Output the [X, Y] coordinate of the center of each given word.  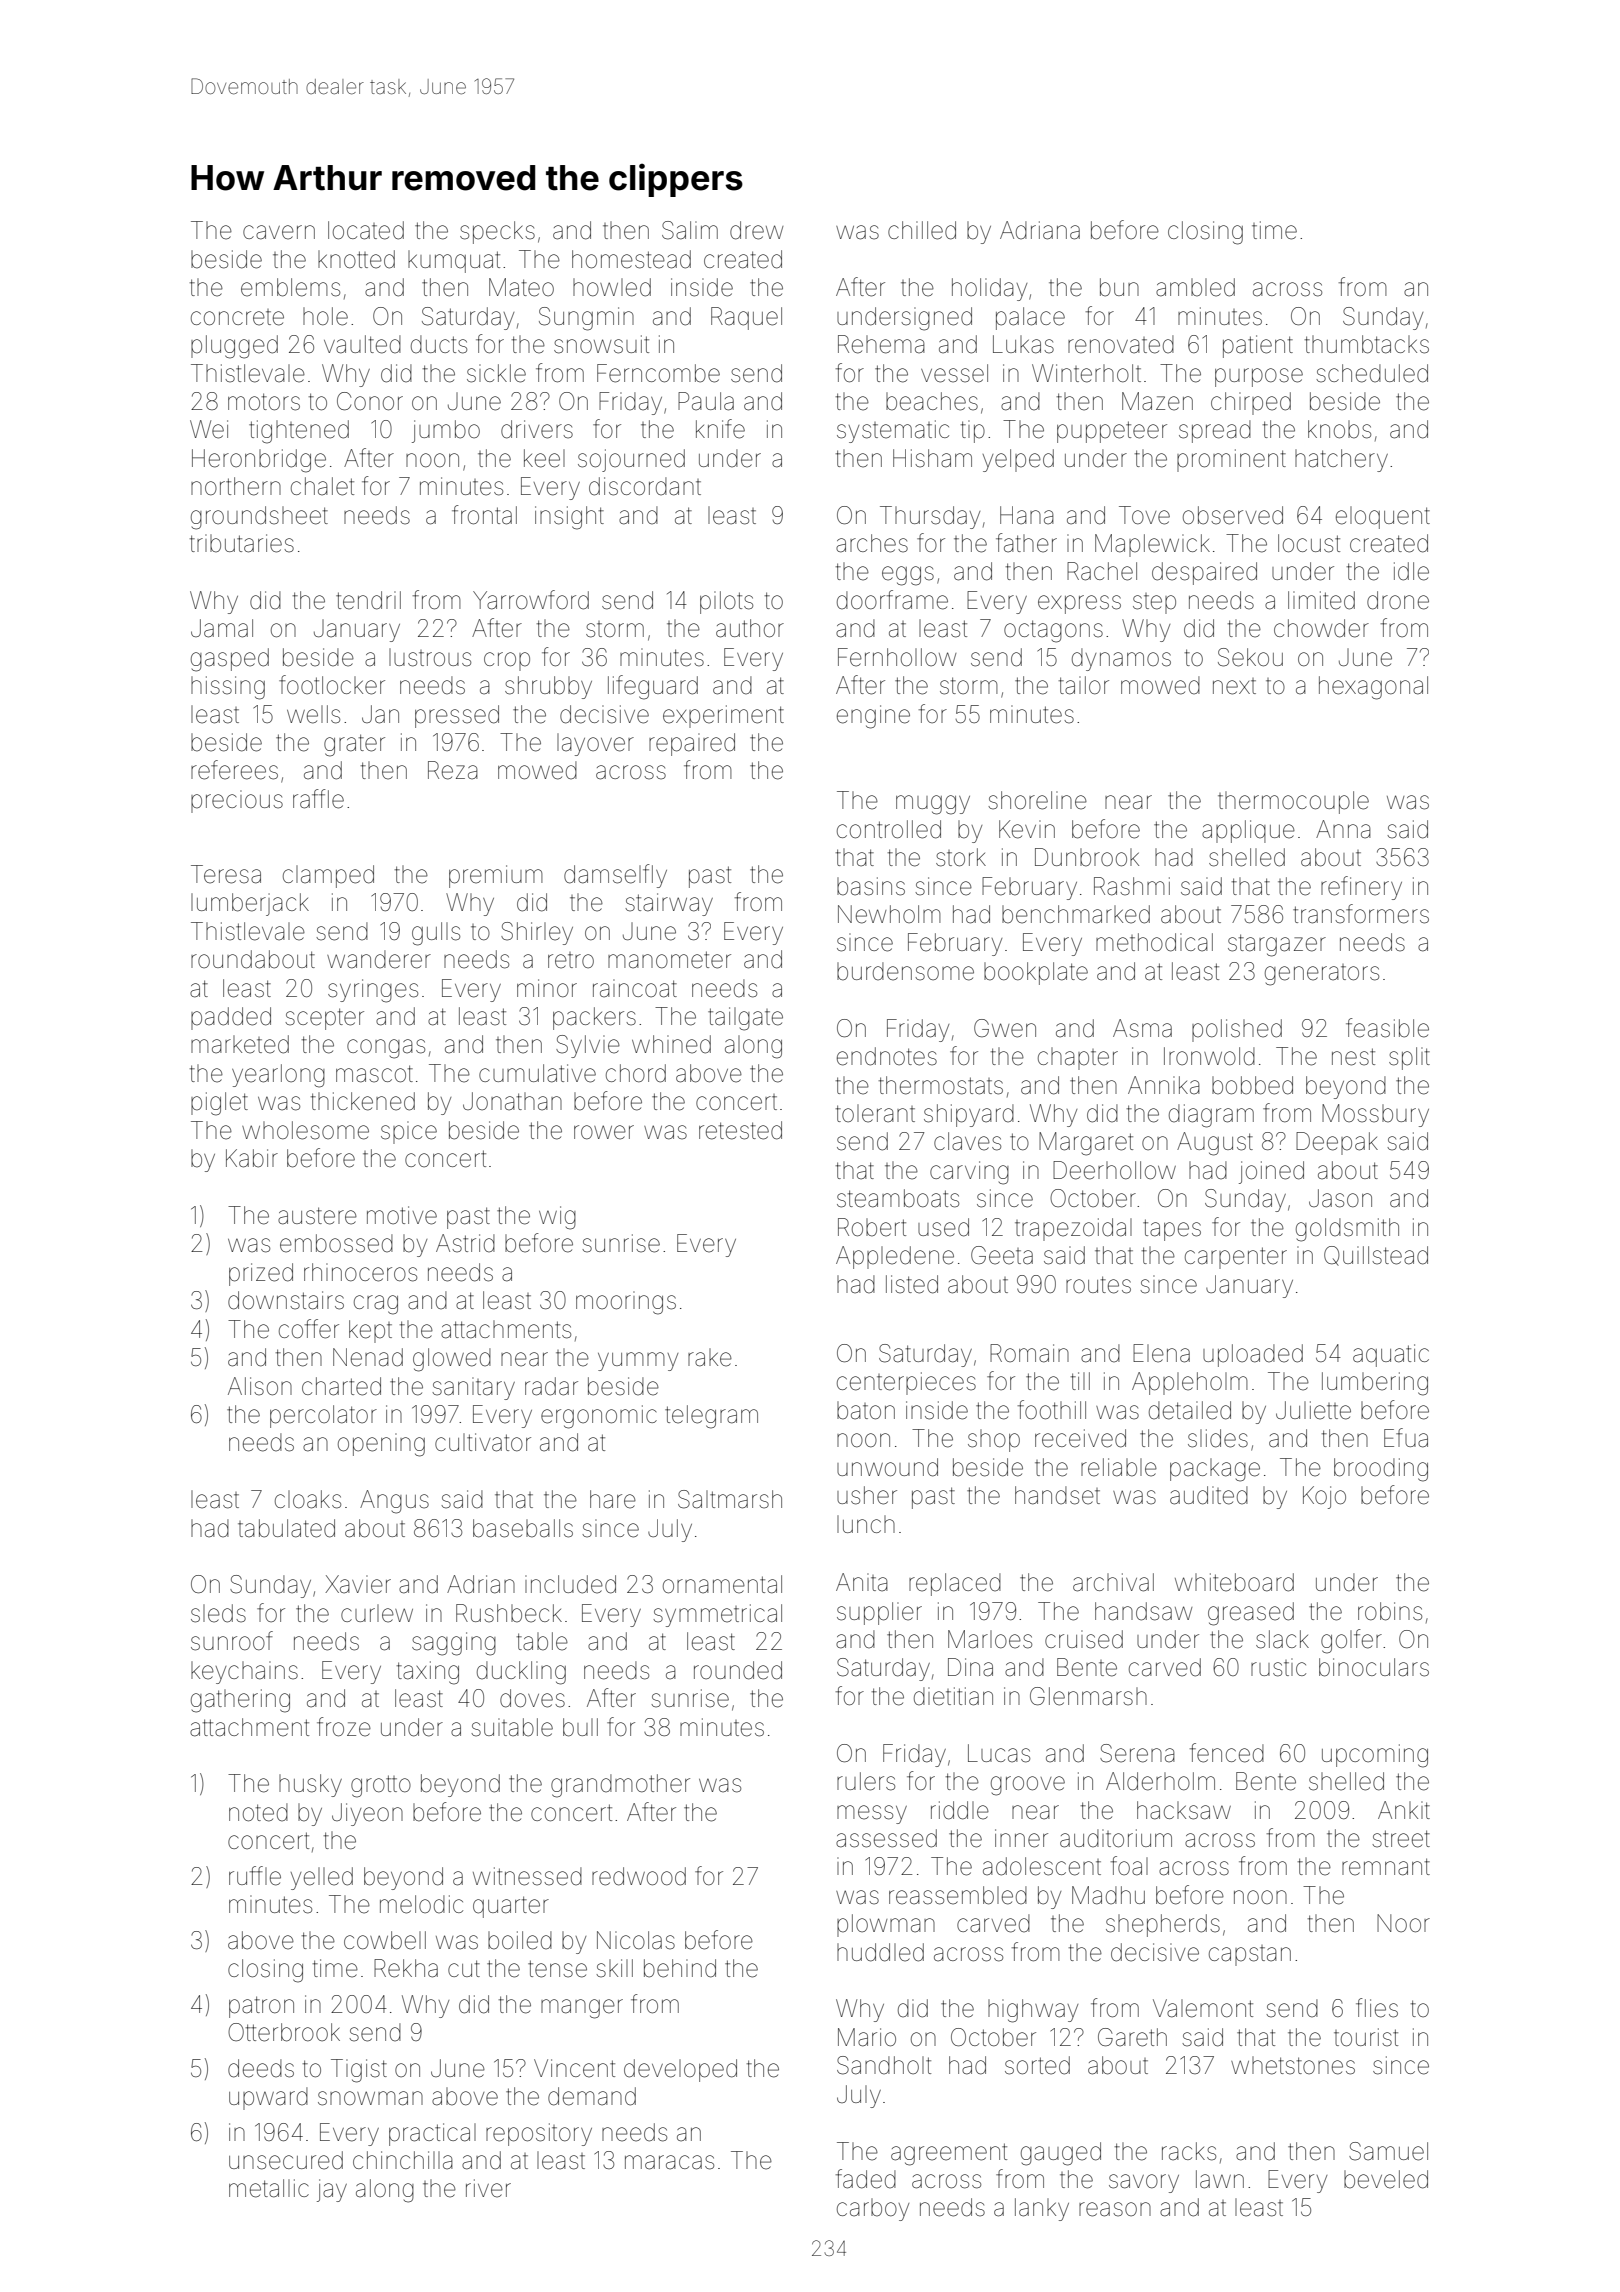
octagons [1053, 631]
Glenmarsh [1088, 1696]
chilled [922, 230]
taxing [428, 1673]
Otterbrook [284, 2032]
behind [680, 1968]
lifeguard [653, 687]
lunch [866, 1524]
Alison [260, 1386]
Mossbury [1375, 1115]
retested [740, 1130]
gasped [230, 660]
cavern [279, 232]
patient [1258, 346]
